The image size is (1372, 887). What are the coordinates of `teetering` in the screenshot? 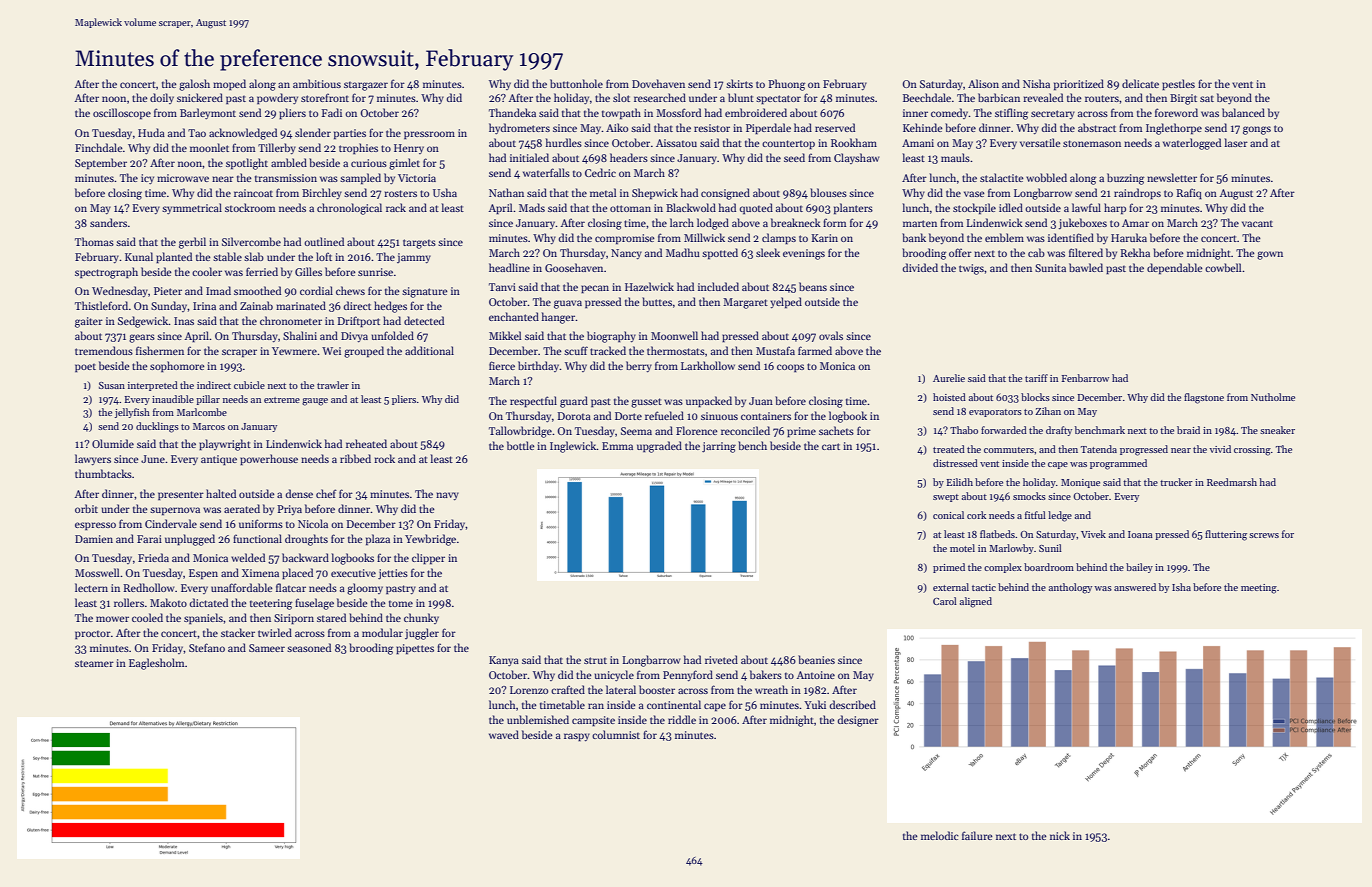 It's located at (271, 604).
